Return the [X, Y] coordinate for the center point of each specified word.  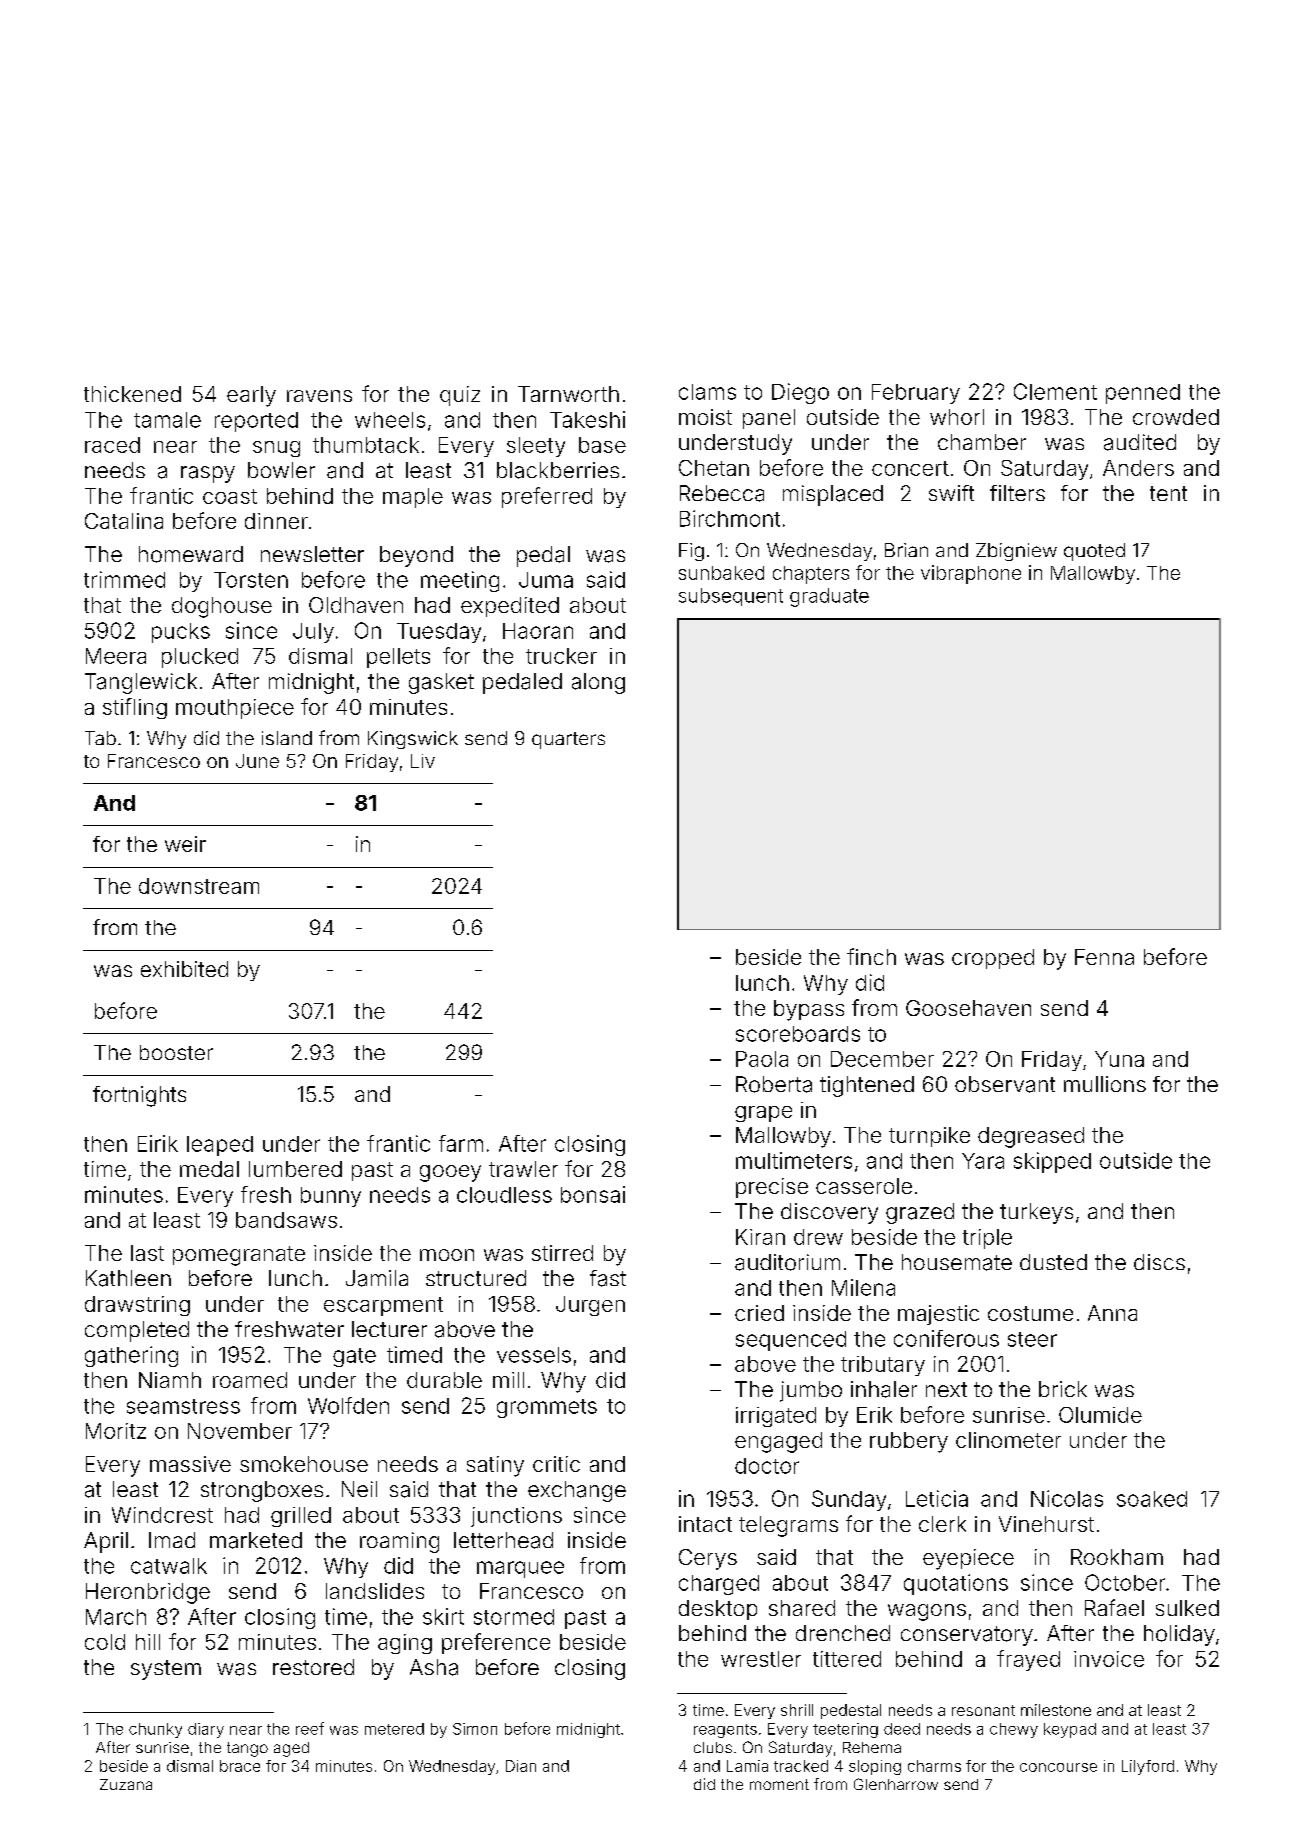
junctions [516, 1517]
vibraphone [971, 574]
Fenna [1104, 957]
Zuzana [126, 1784]
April [106, 1542]
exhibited [184, 969]
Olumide [1100, 1415]
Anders [1138, 468]
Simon [475, 1729]
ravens [319, 396]
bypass [809, 1010]
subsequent [731, 597]
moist [705, 417]
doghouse [222, 607]
